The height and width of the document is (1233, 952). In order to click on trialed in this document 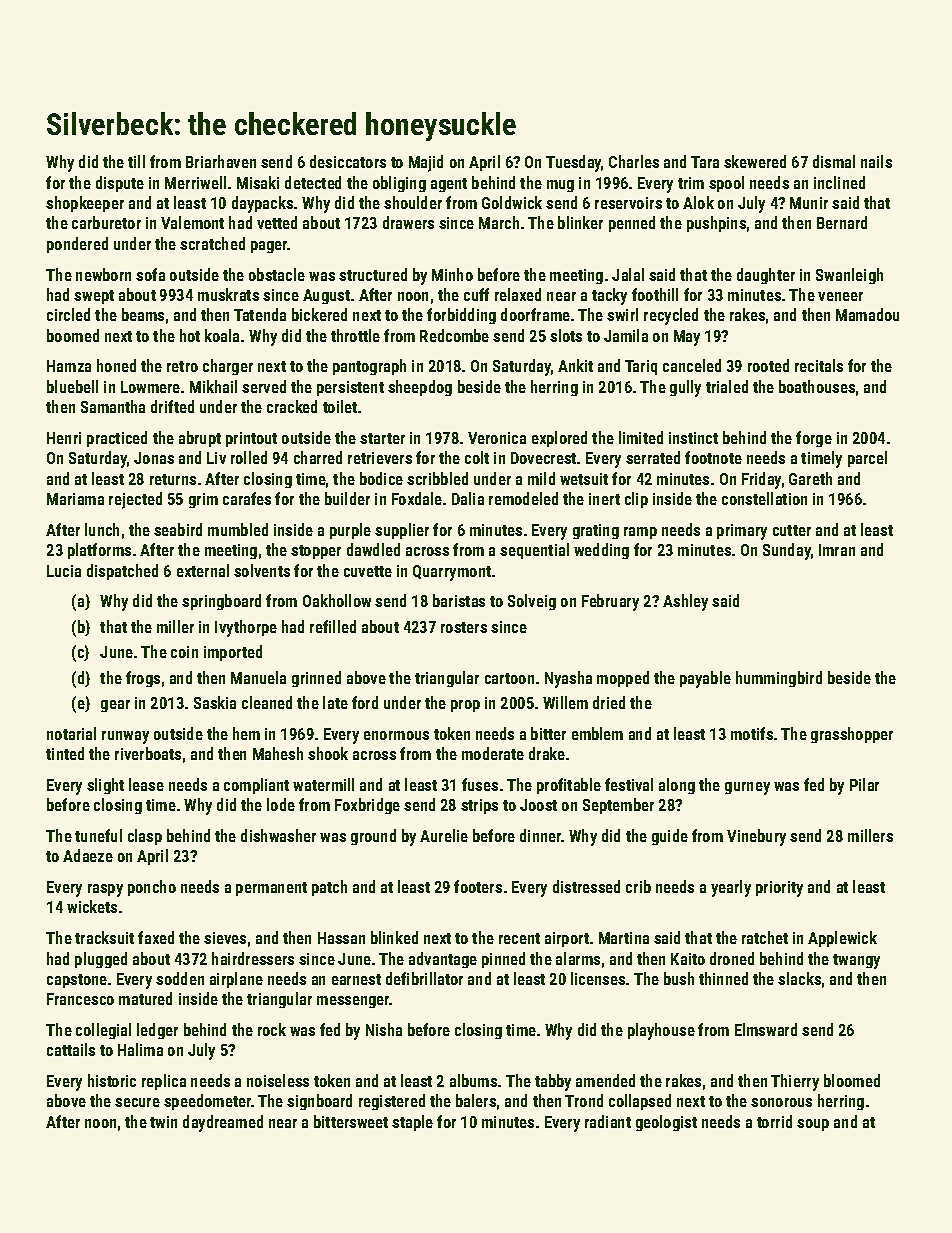, I will do `click(727, 386)`.
